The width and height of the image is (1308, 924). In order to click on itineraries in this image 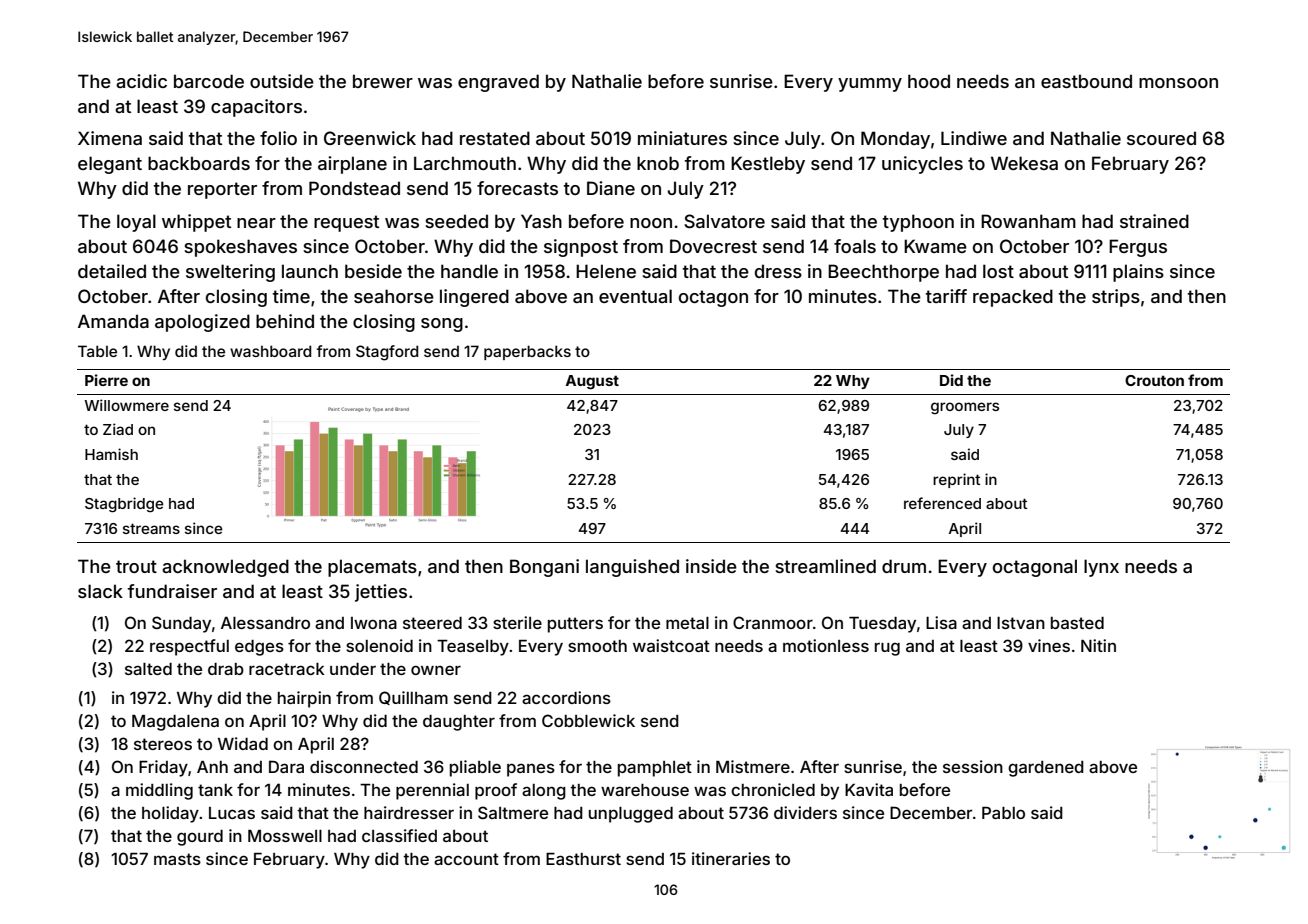, I will do `click(731, 858)`.
